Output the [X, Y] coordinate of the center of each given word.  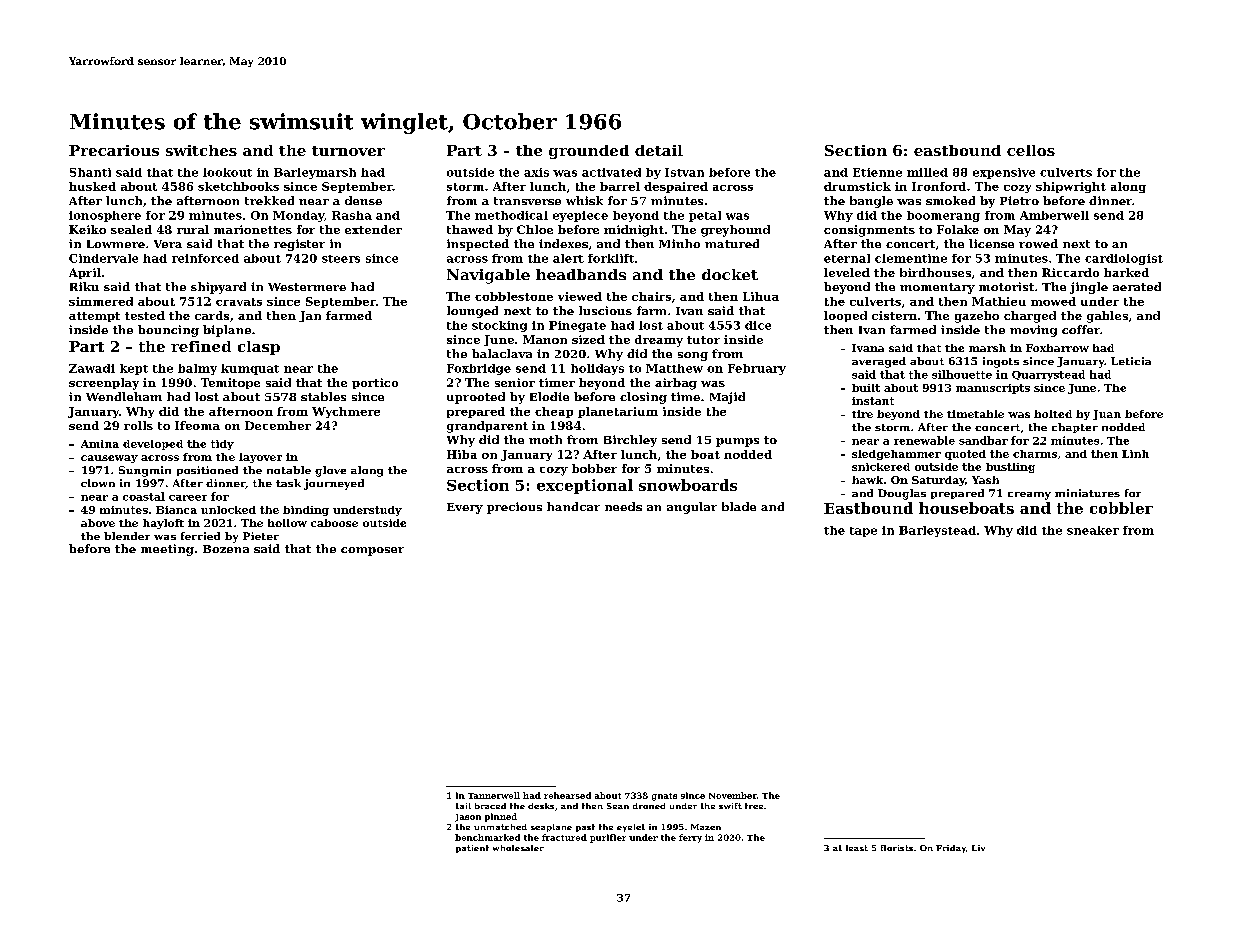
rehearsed [567, 795]
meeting [167, 550]
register [299, 245]
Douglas [902, 494]
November [733, 795]
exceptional [585, 486]
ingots [1001, 362]
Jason [468, 818]
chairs [651, 296]
